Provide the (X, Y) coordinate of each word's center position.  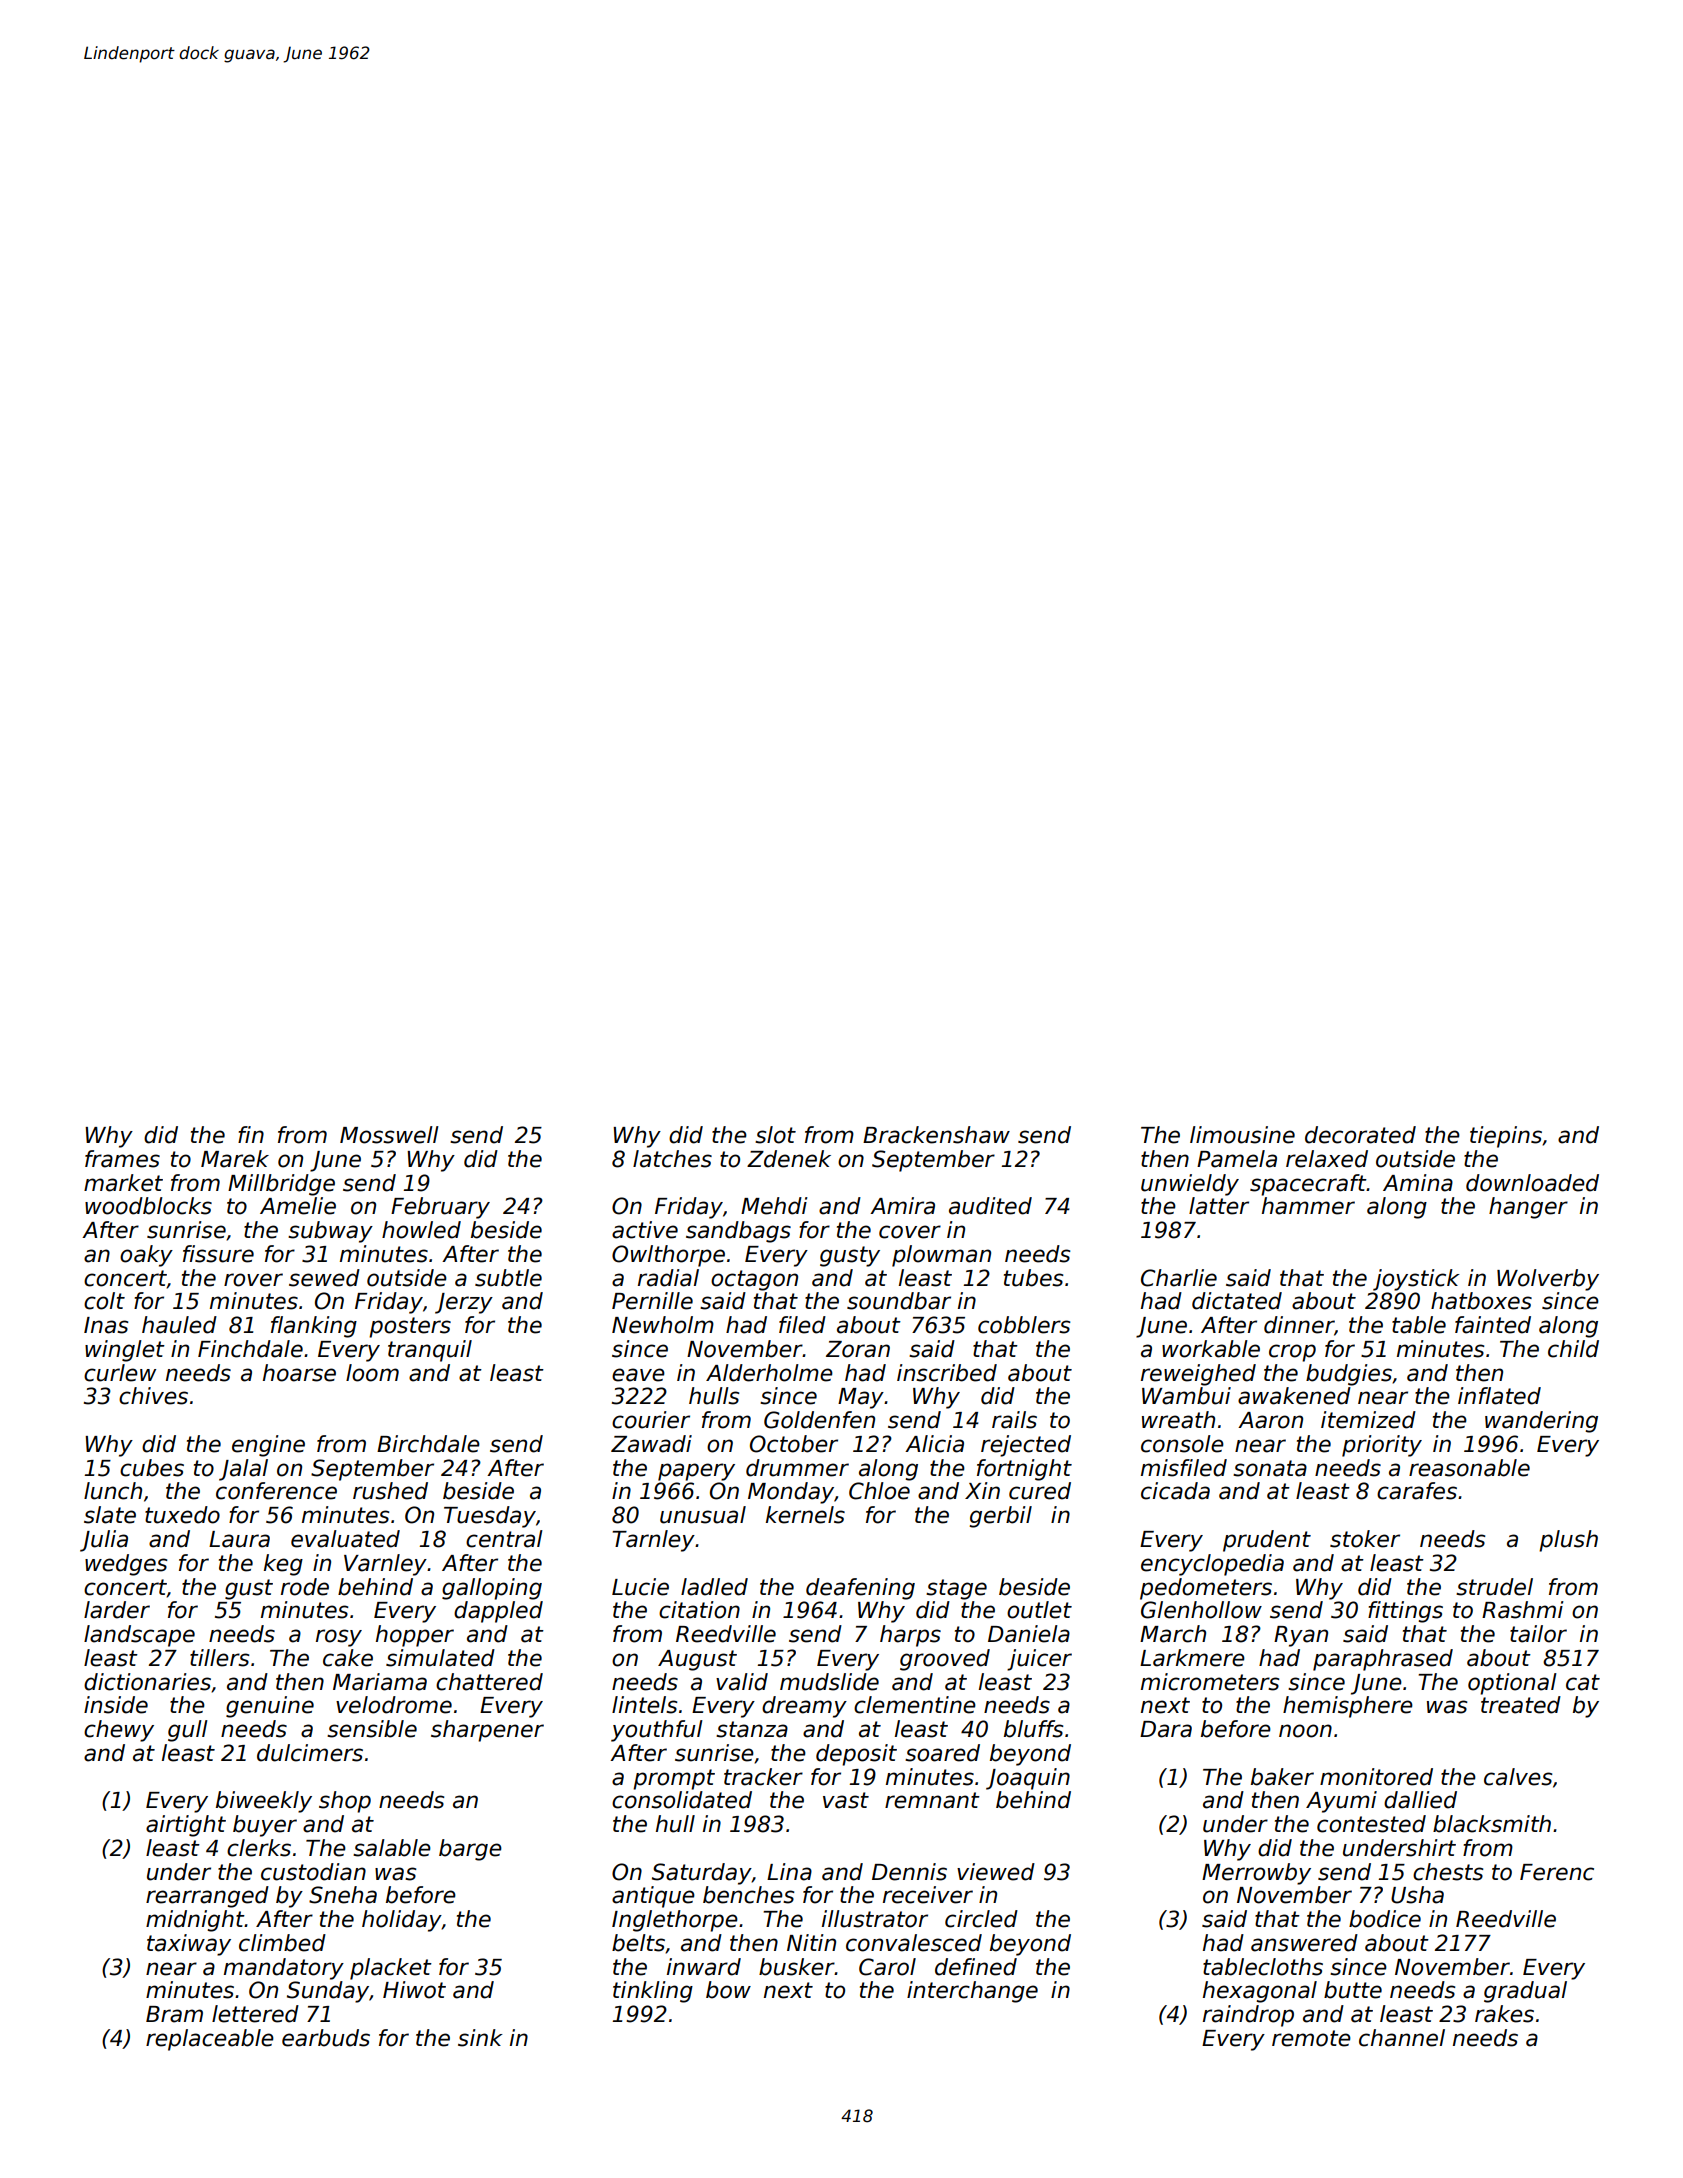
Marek (235, 1159)
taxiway (189, 1945)
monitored (1376, 1777)
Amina (1418, 1183)
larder (117, 1610)
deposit (856, 1755)
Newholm (663, 1325)
